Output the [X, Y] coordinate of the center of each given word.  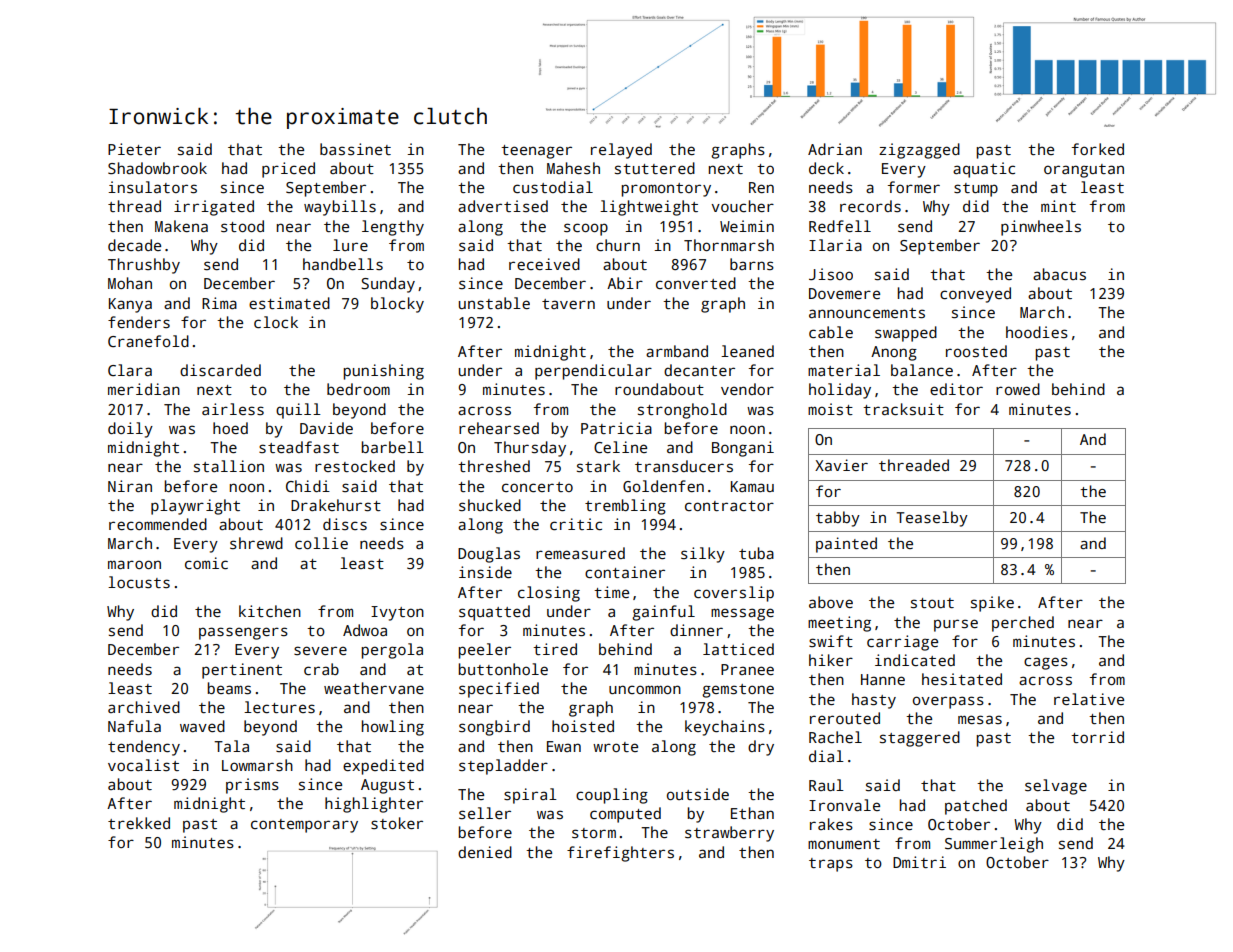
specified [499, 690]
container [625, 572]
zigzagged [919, 151]
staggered [920, 739]
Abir [625, 283]
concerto [537, 487]
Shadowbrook [157, 168]
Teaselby [932, 519]
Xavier [841, 465]
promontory [666, 190]
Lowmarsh [257, 765]
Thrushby [144, 266]
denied [485, 852]
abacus [1059, 274]
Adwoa [365, 630]
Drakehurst [336, 505]
